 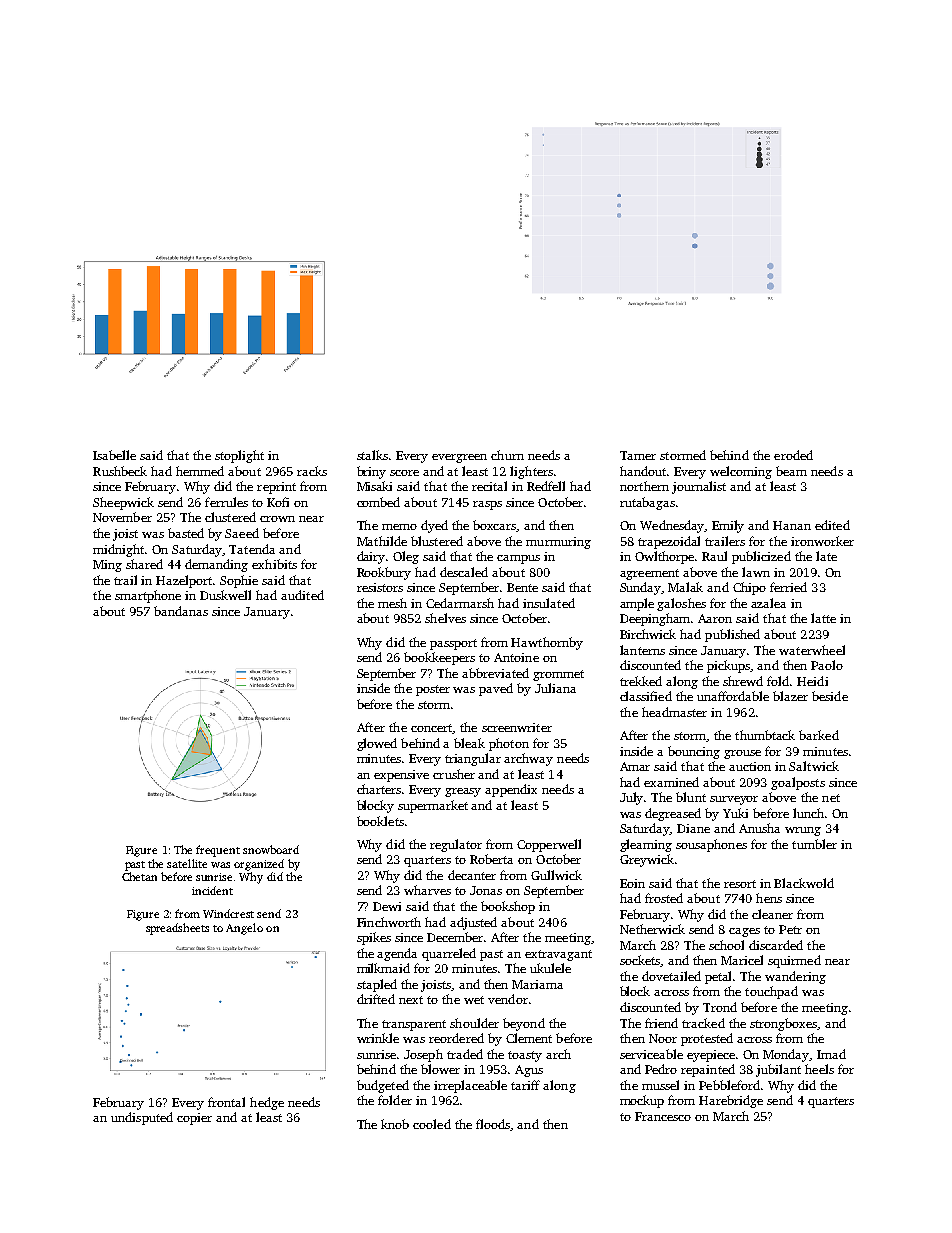 I want to click on Misaki, so click(x=374, y=486).
